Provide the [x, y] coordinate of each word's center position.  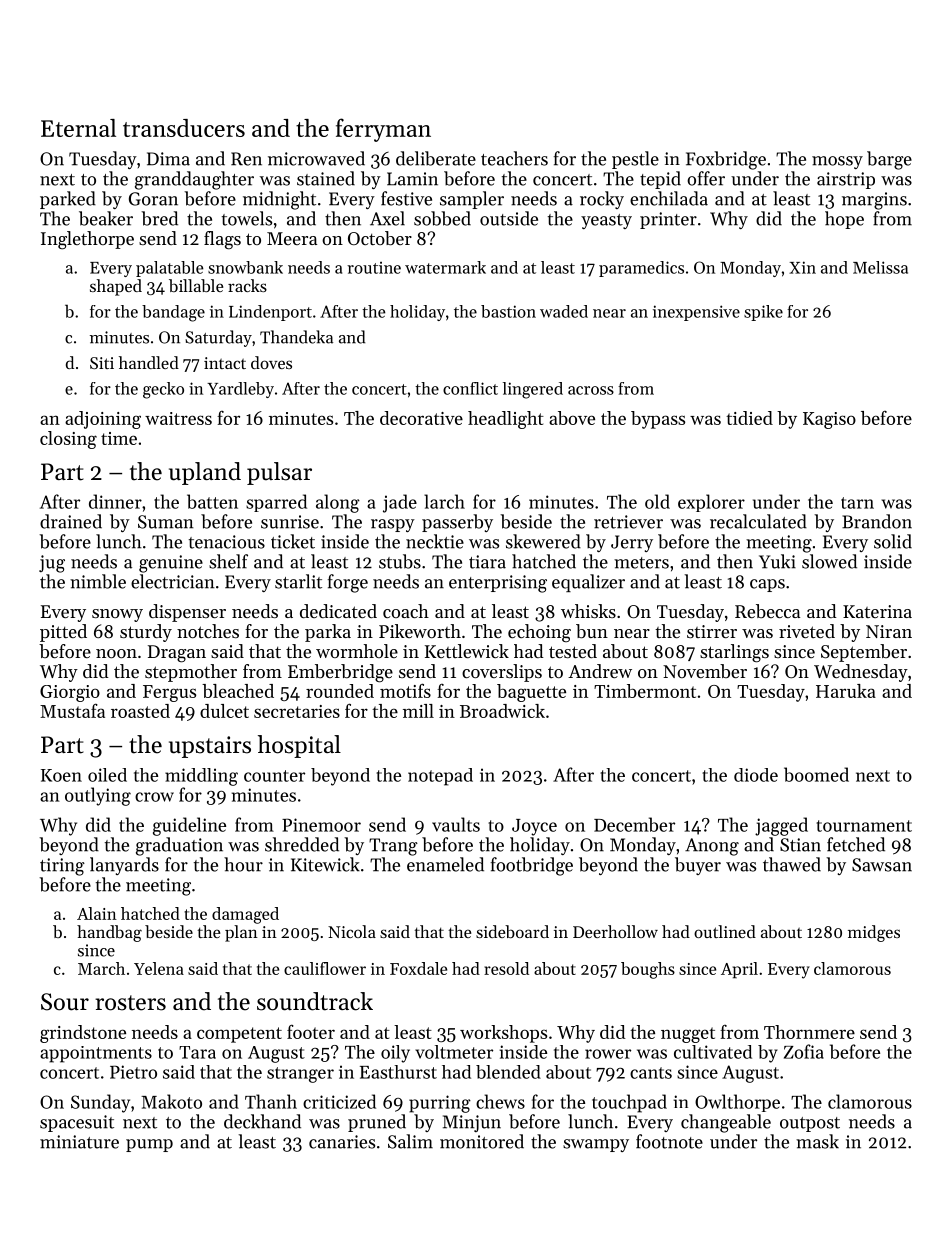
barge [889, 160]
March [101, 968]
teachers [514, 158]
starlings [734, 653]
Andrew [600, 671]
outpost [810, 1124]
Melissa [880, 267]
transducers [184, 128]
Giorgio [70, 693]
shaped [116, 287]
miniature [79, 1142]
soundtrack [315, 1001]
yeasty [606, 221]
